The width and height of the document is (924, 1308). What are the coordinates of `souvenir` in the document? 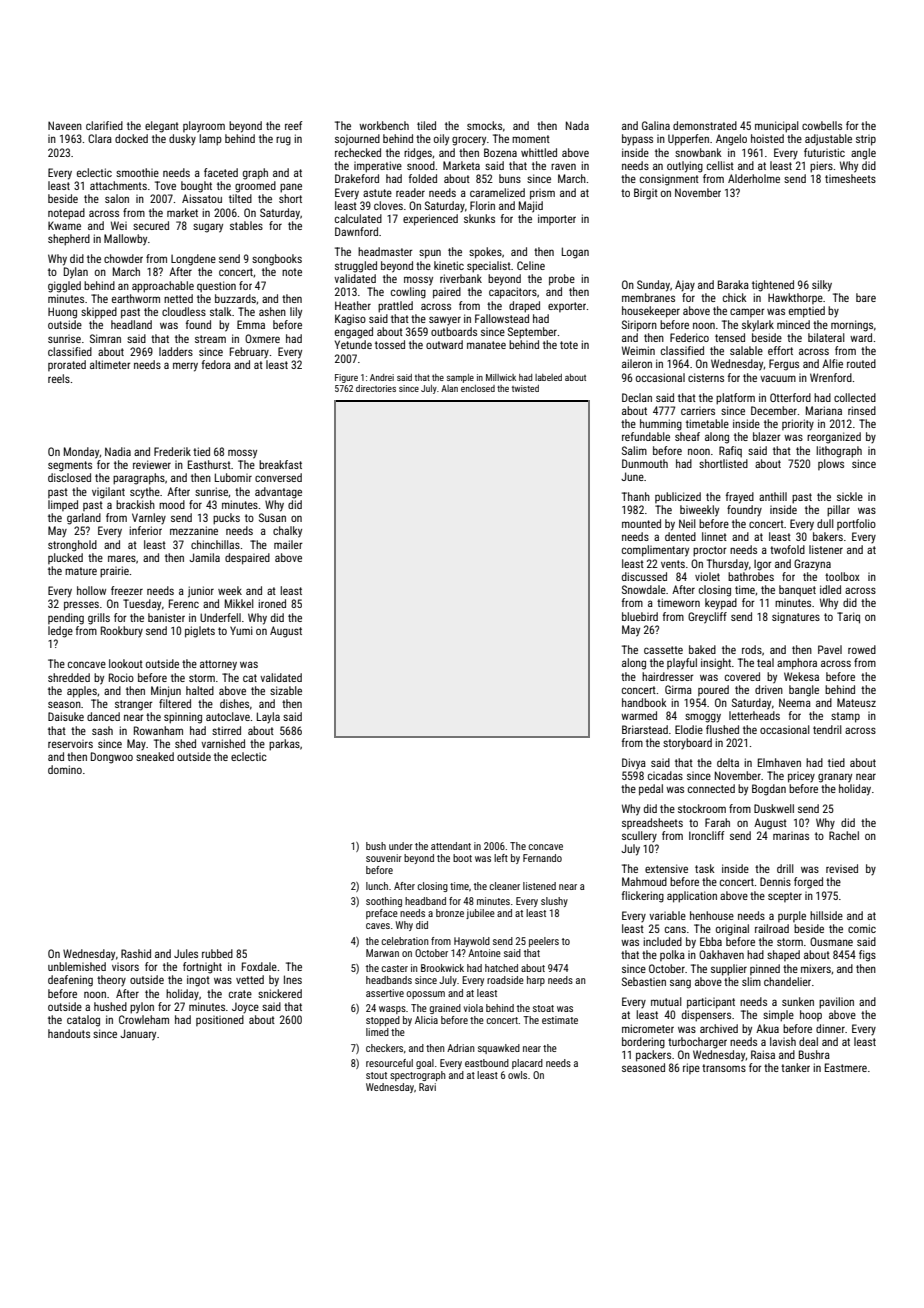 It's located at (384, 858).
